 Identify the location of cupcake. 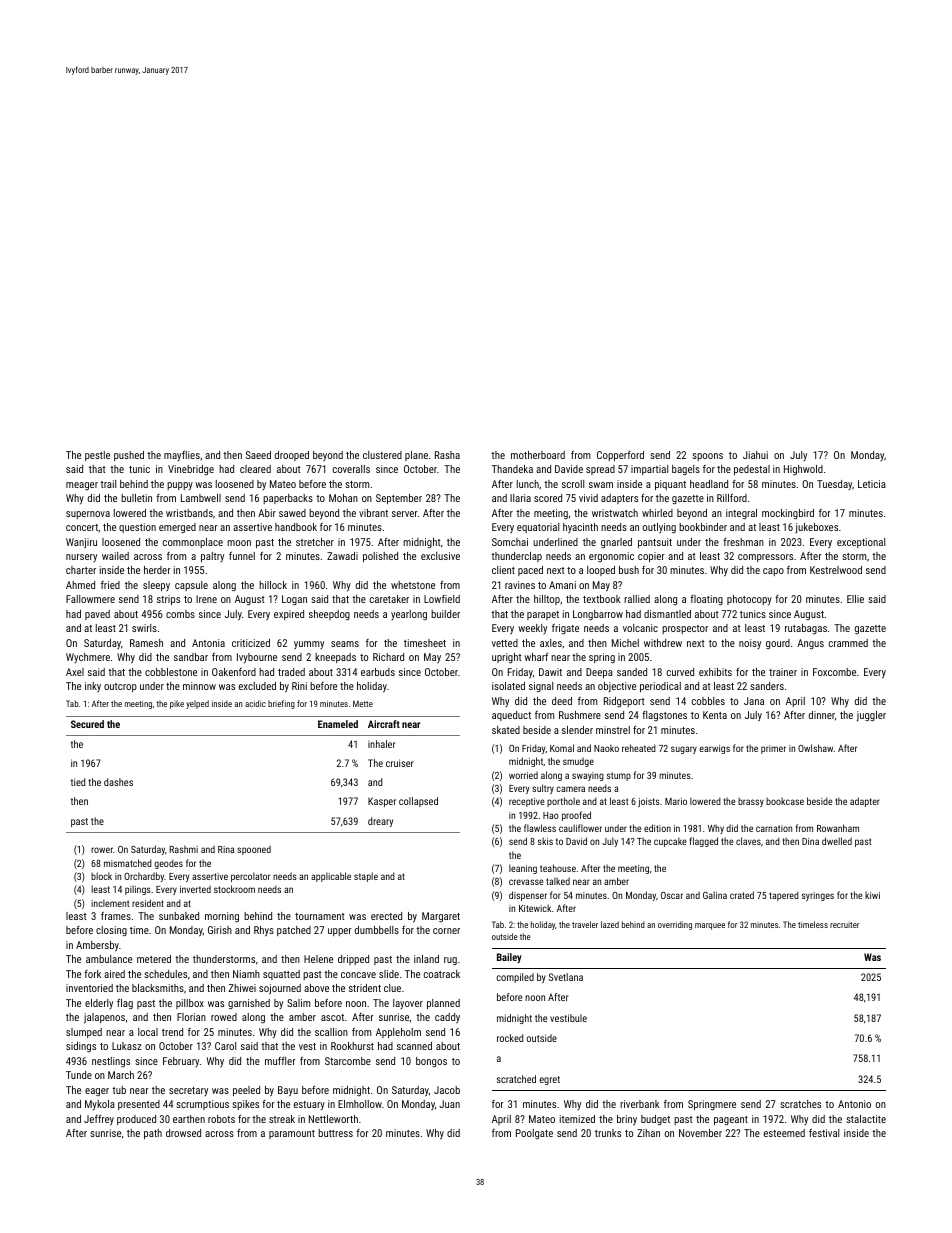
(670, 842).
